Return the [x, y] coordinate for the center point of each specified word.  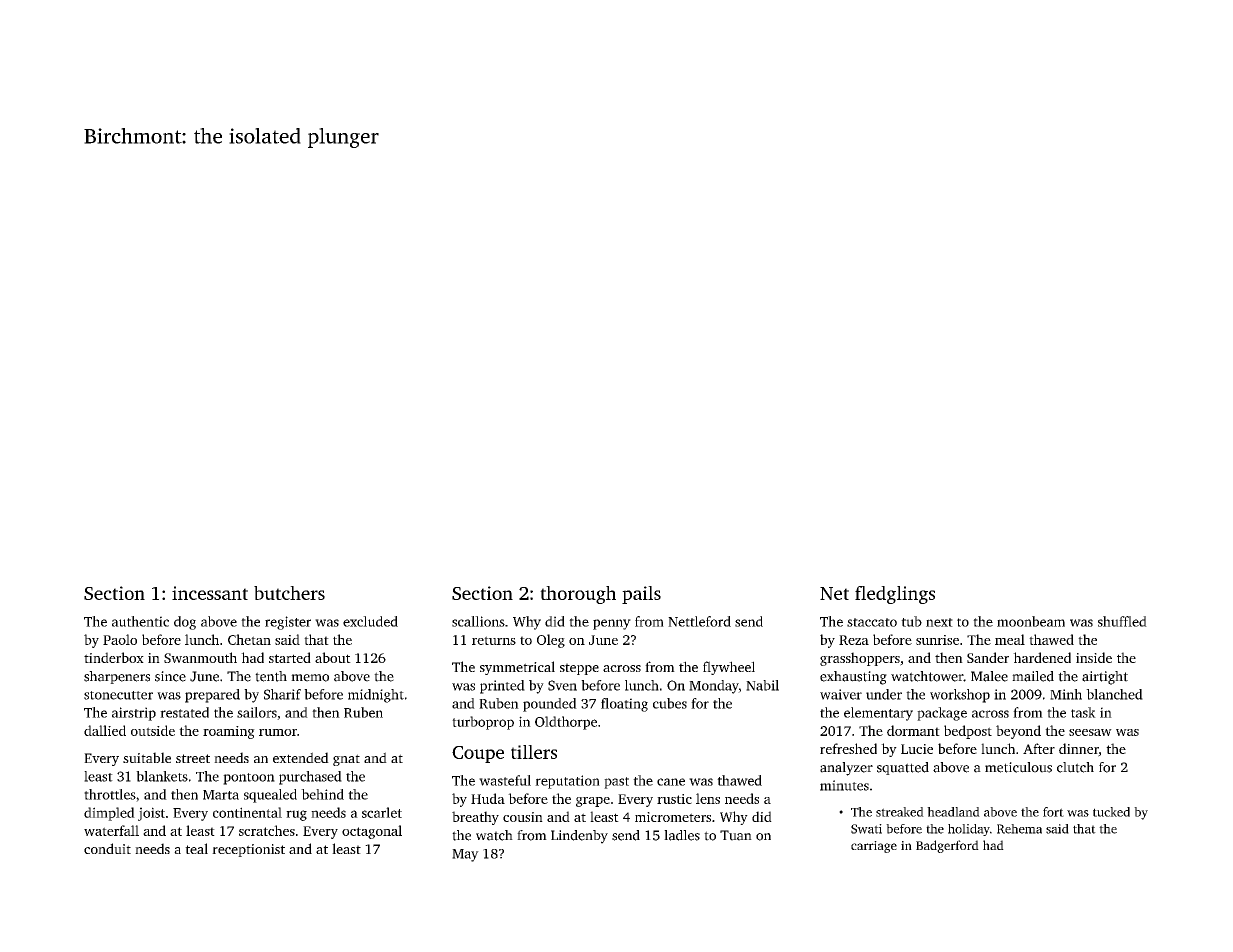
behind [322, 794]
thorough [578, 595]
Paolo [120, 639]
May [465, 855]
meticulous [1018, 767]
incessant [210, 593]
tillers [534, 752]
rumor [278, 732]
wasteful [505, 780]
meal [1010, 639]
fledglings [895, 595]
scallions [478, 621]
